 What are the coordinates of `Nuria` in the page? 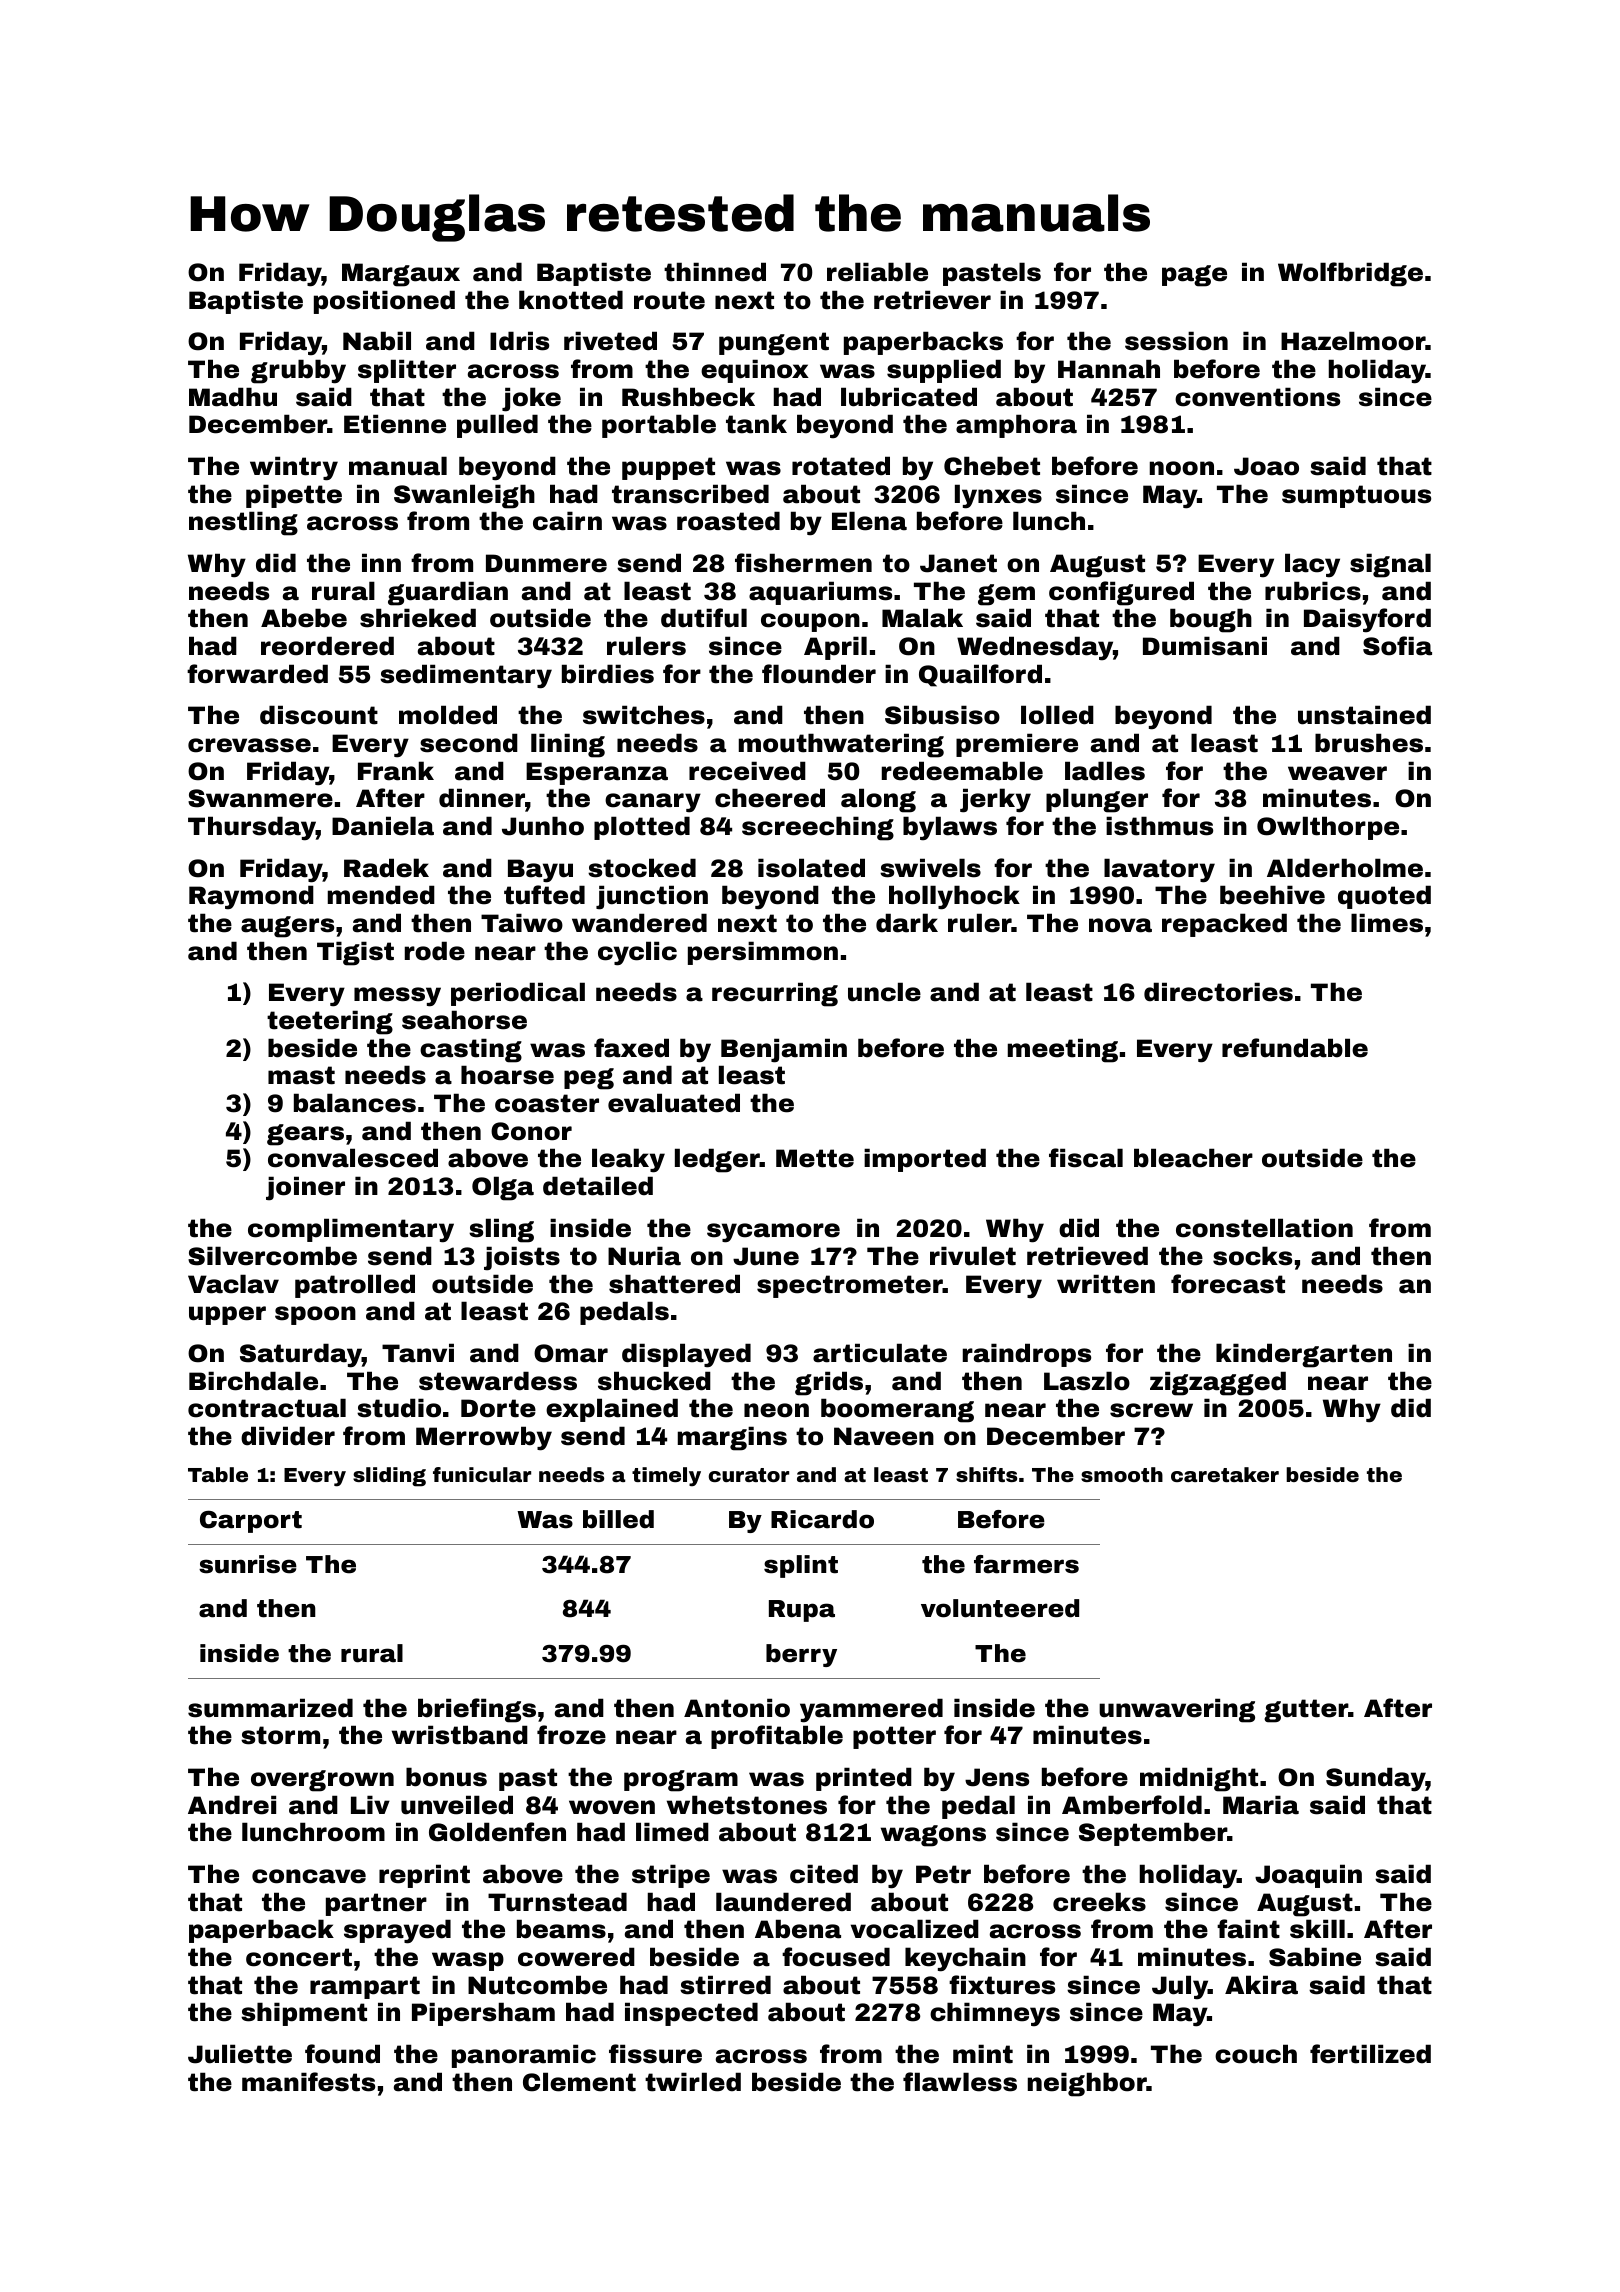 It's located at (644, 1256).
